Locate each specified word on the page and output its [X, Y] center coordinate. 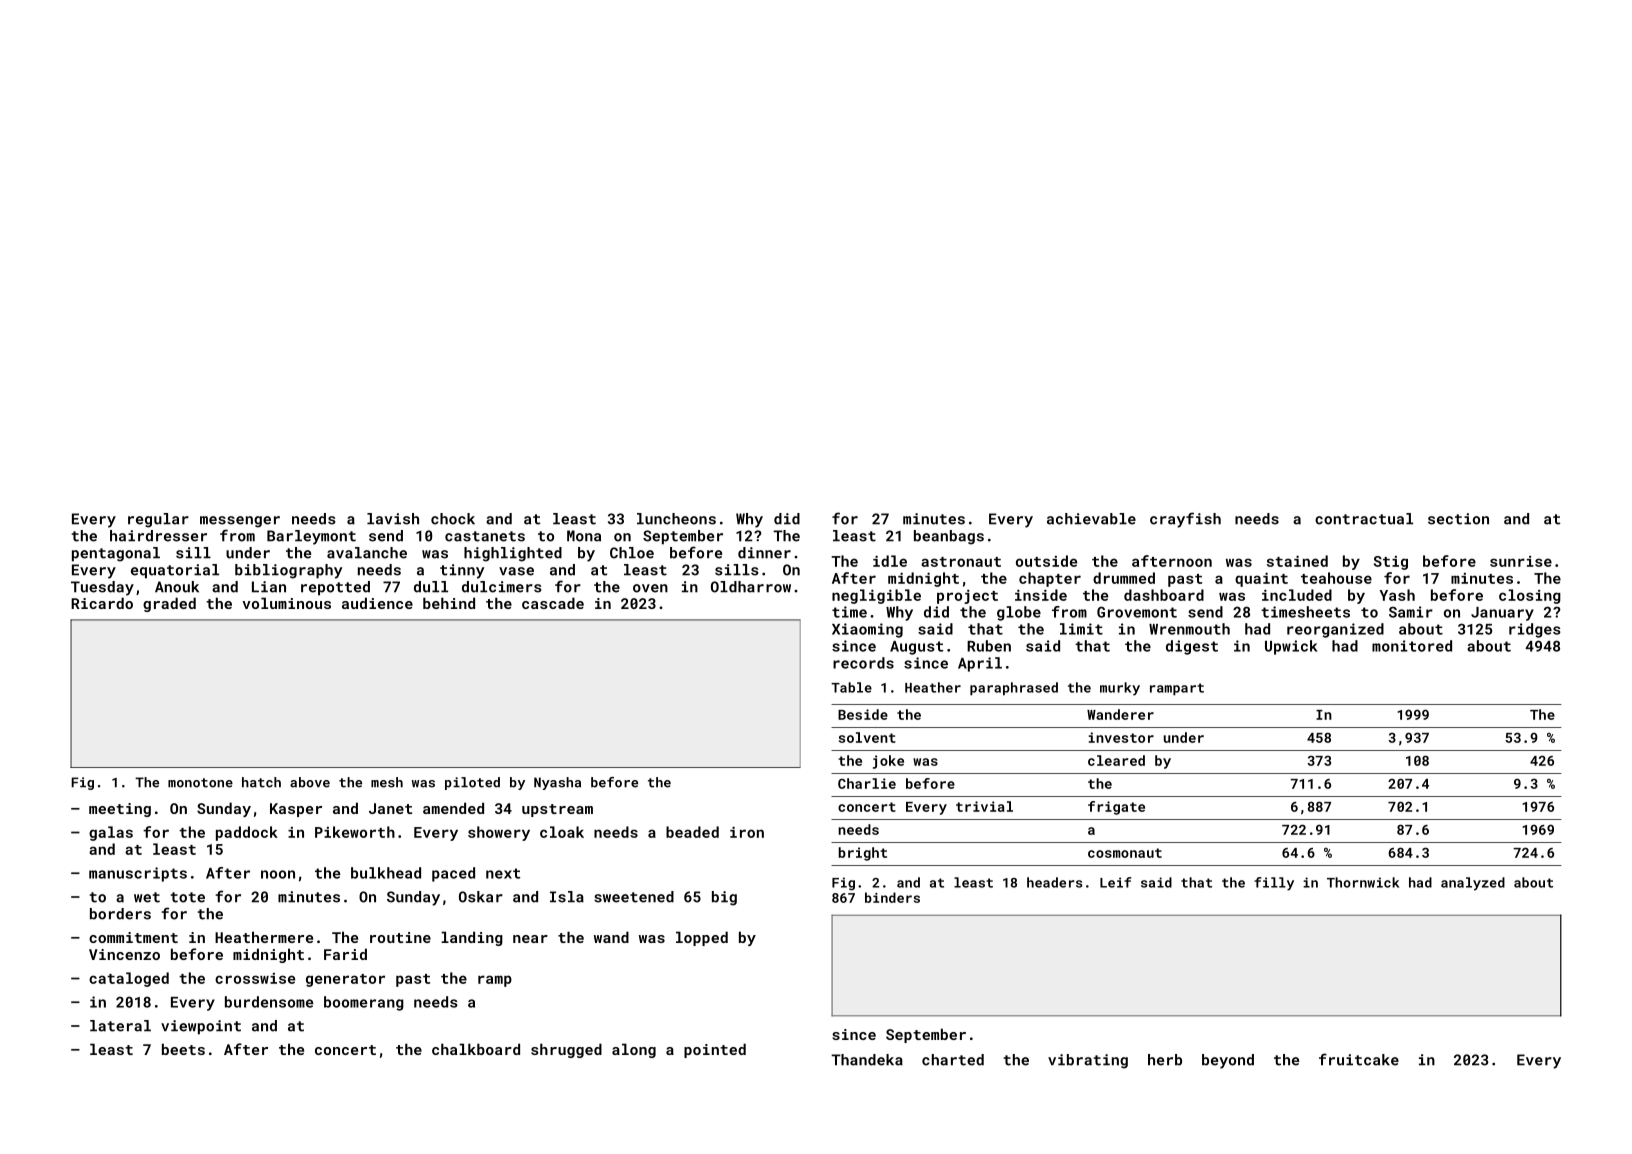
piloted [472, 783]
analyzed [1473, 884]
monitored [1412, 646]
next [503, 873]
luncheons [676, 519]
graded [169, 604]
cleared [1116, 760]
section [1458, 519]
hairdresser [158, 536]
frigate [1116, 808]
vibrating [1088, 1061]
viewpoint [201, 1027]
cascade [553, 603]
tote [187, 897]
